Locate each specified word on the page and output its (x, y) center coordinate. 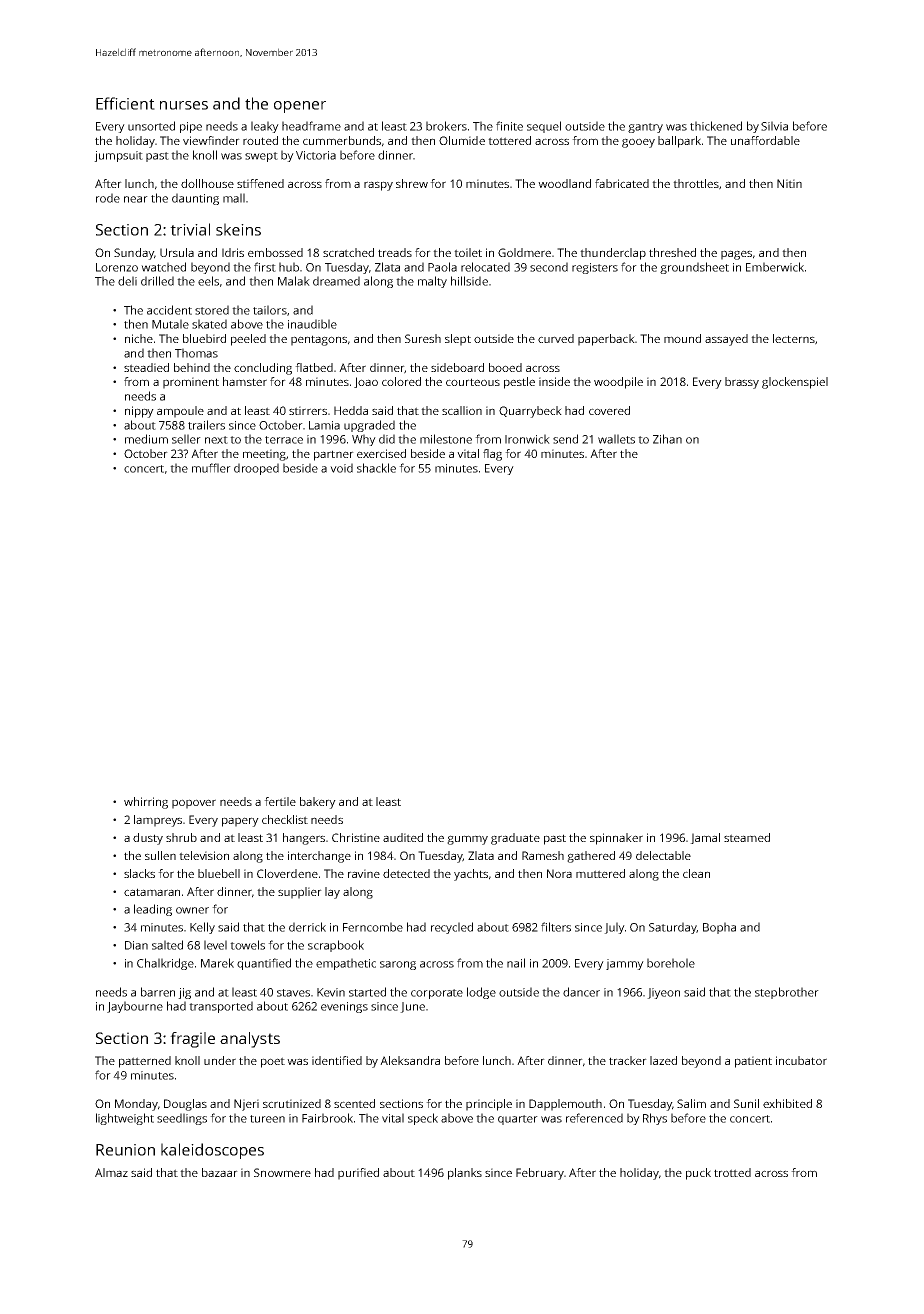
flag (492, 455)
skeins (238, 229)
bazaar (220, 1172)
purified (358, 1174)
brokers (446, 126)
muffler (211, 468)
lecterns (794, 338)
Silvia (774, 126)
